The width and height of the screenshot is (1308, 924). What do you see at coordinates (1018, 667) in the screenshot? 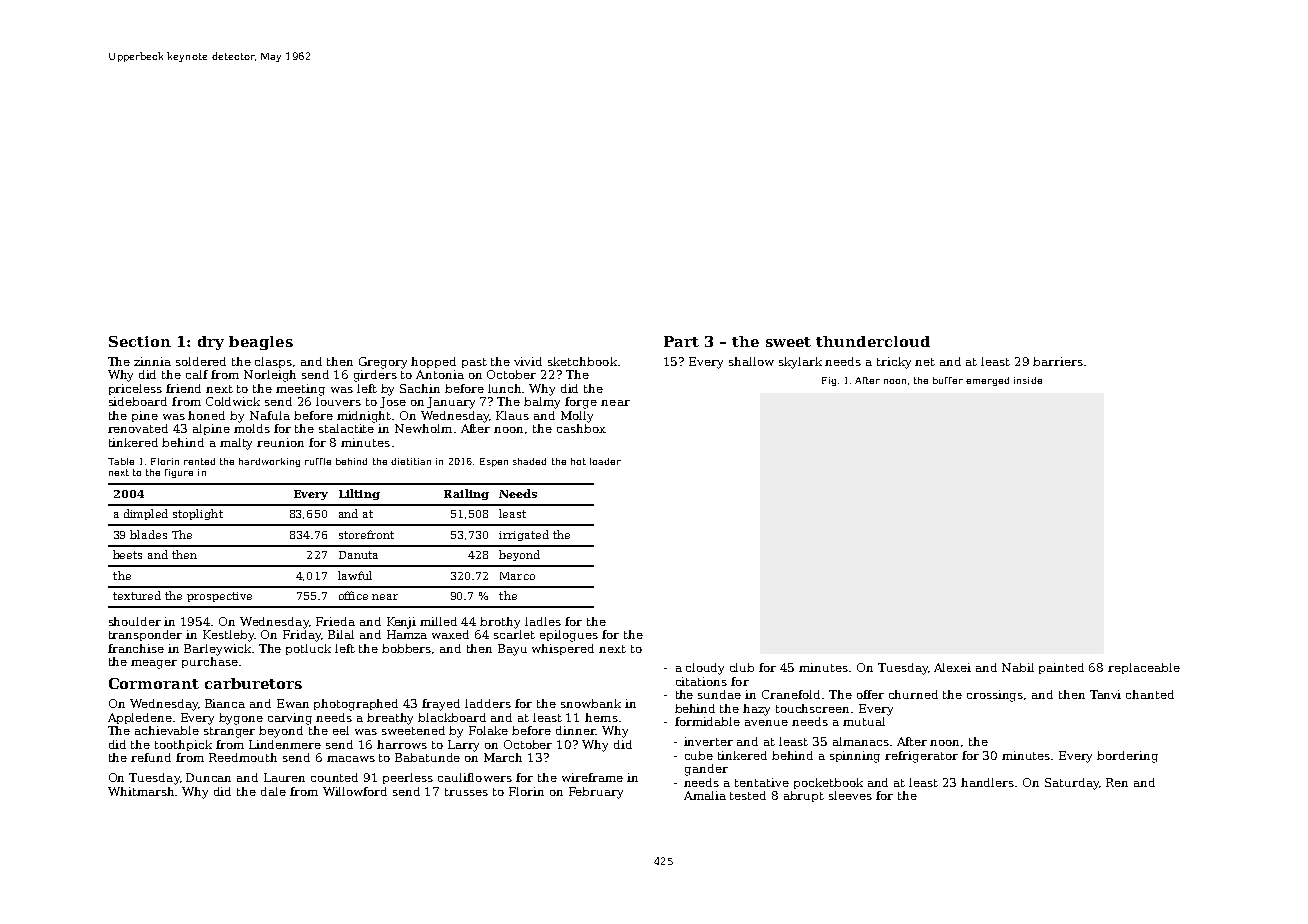
I see `Nabil` at bounding box center [1018, 667].
